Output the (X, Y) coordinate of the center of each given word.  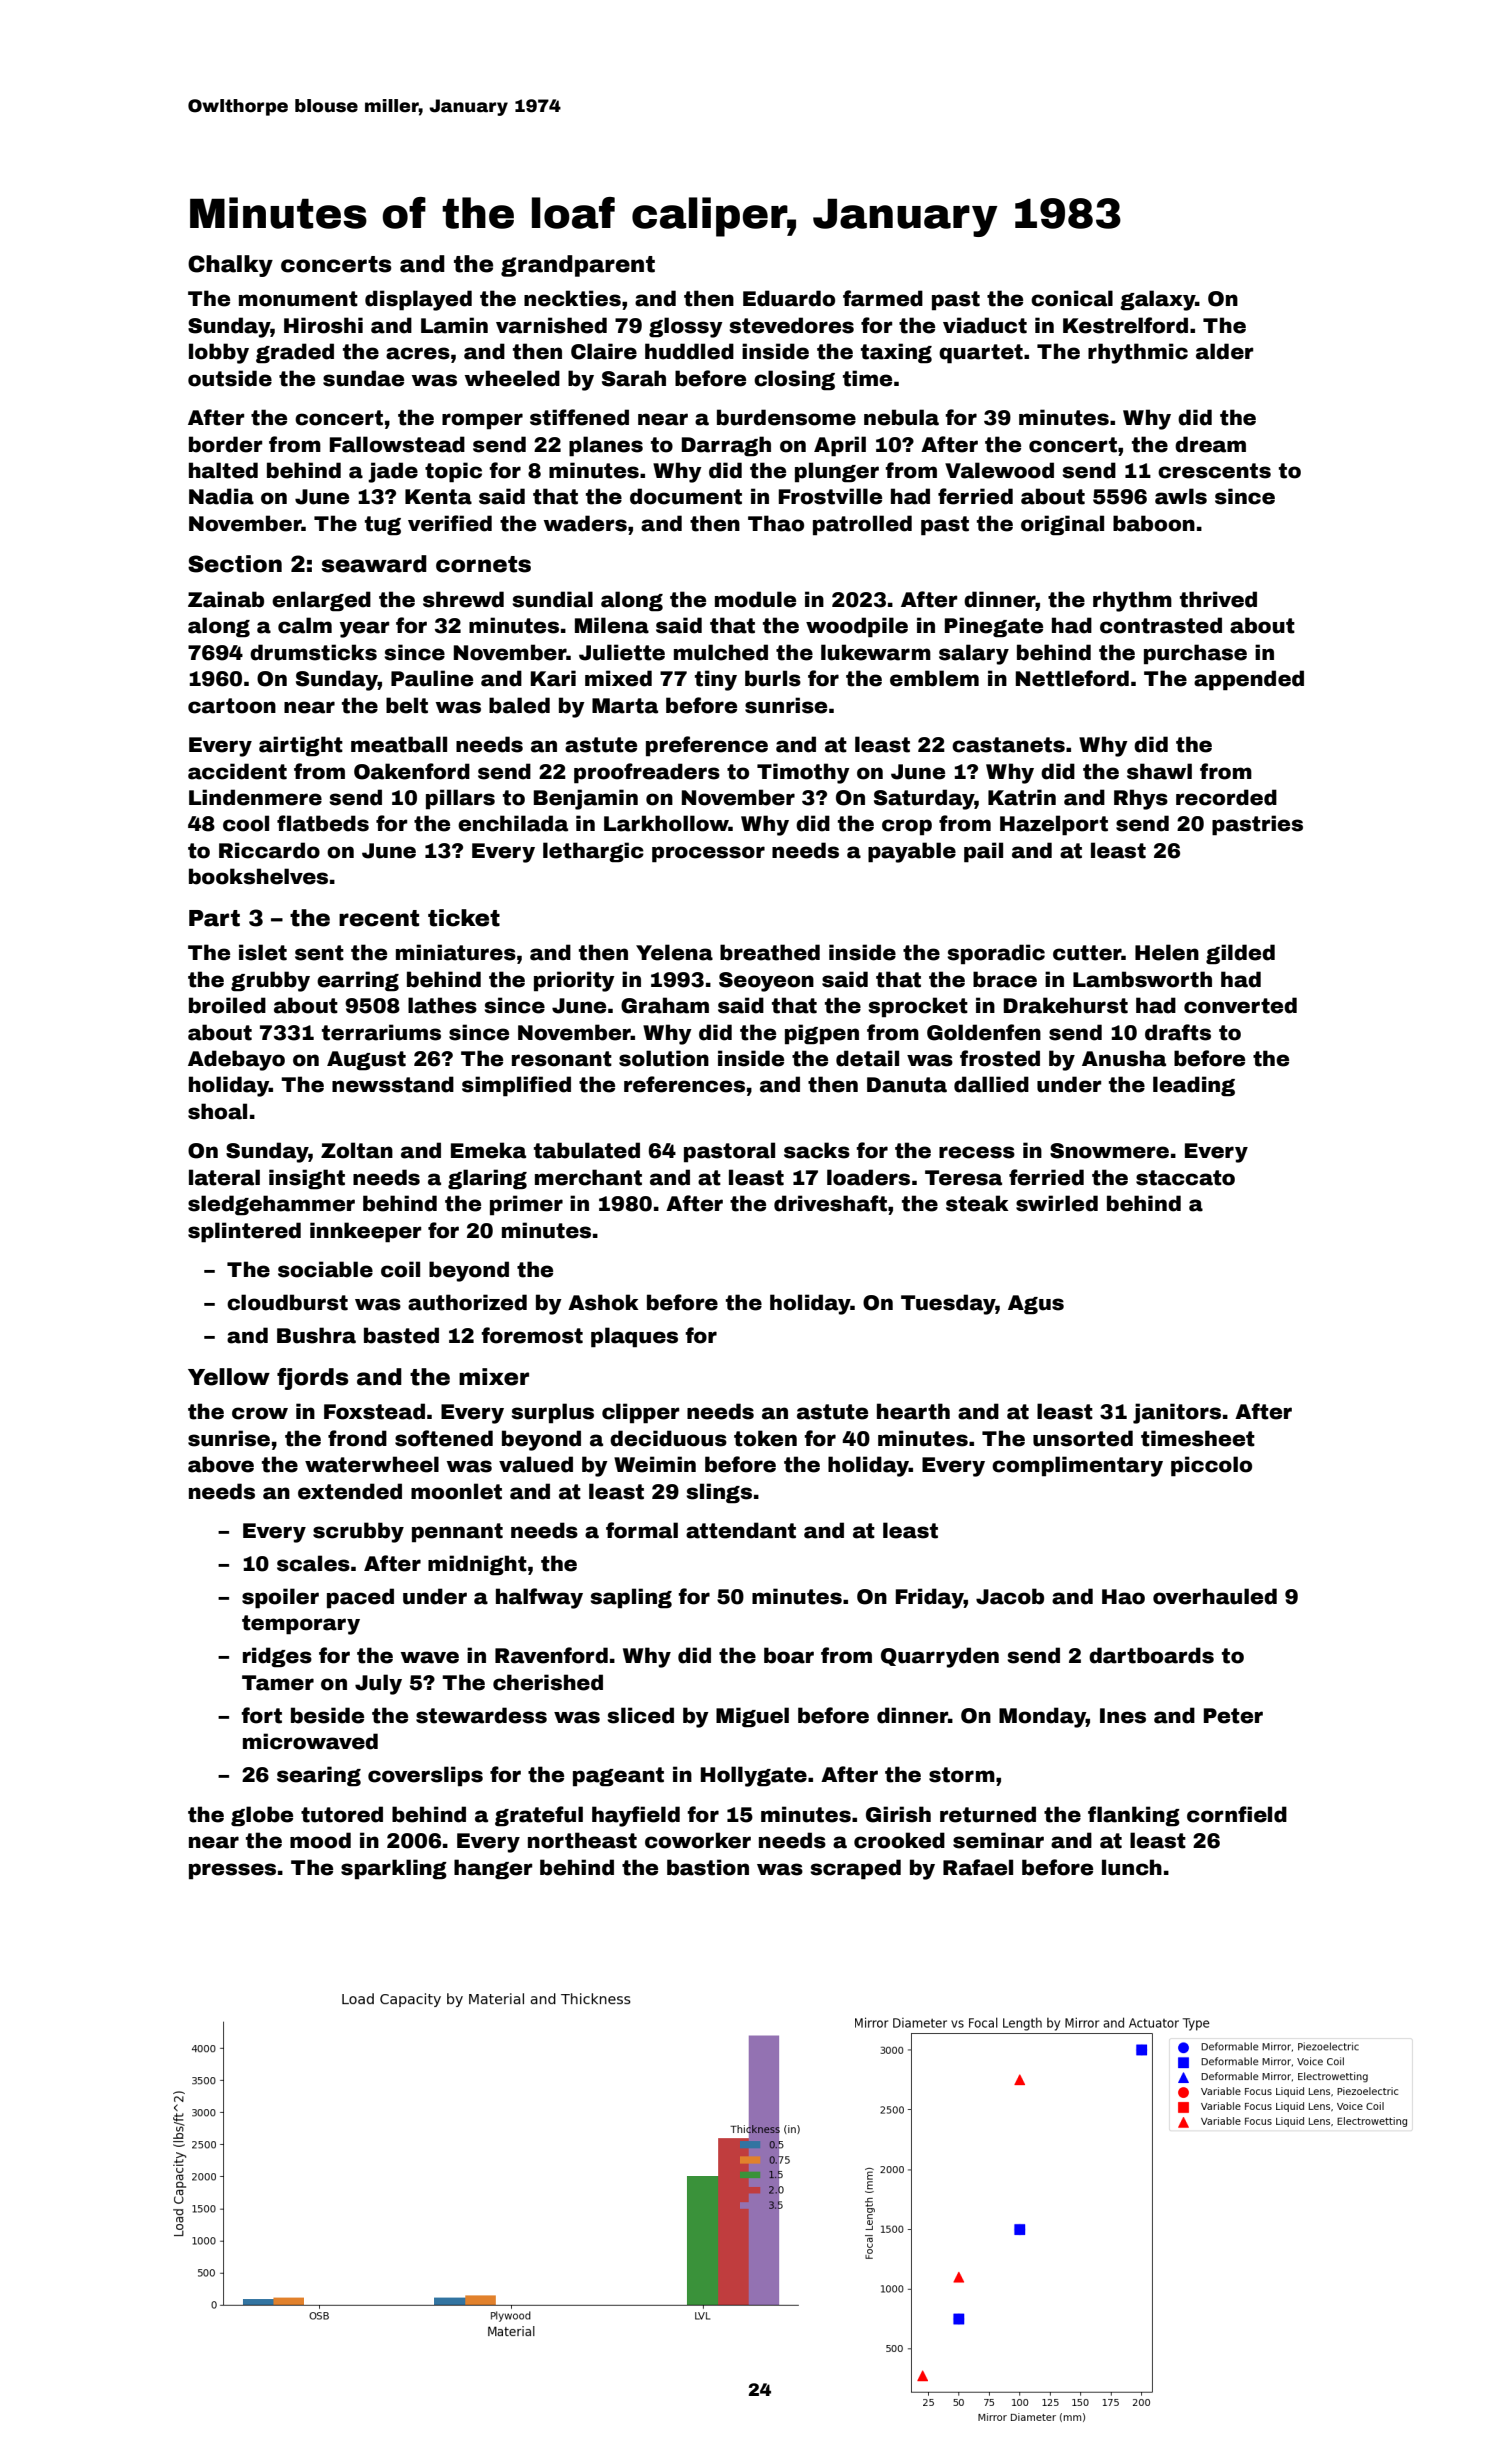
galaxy (1157, 300)
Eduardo (789, 298)
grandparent (578, 266)
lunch (1132, 1867)
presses (232, 1871)
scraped (855, 1869)
